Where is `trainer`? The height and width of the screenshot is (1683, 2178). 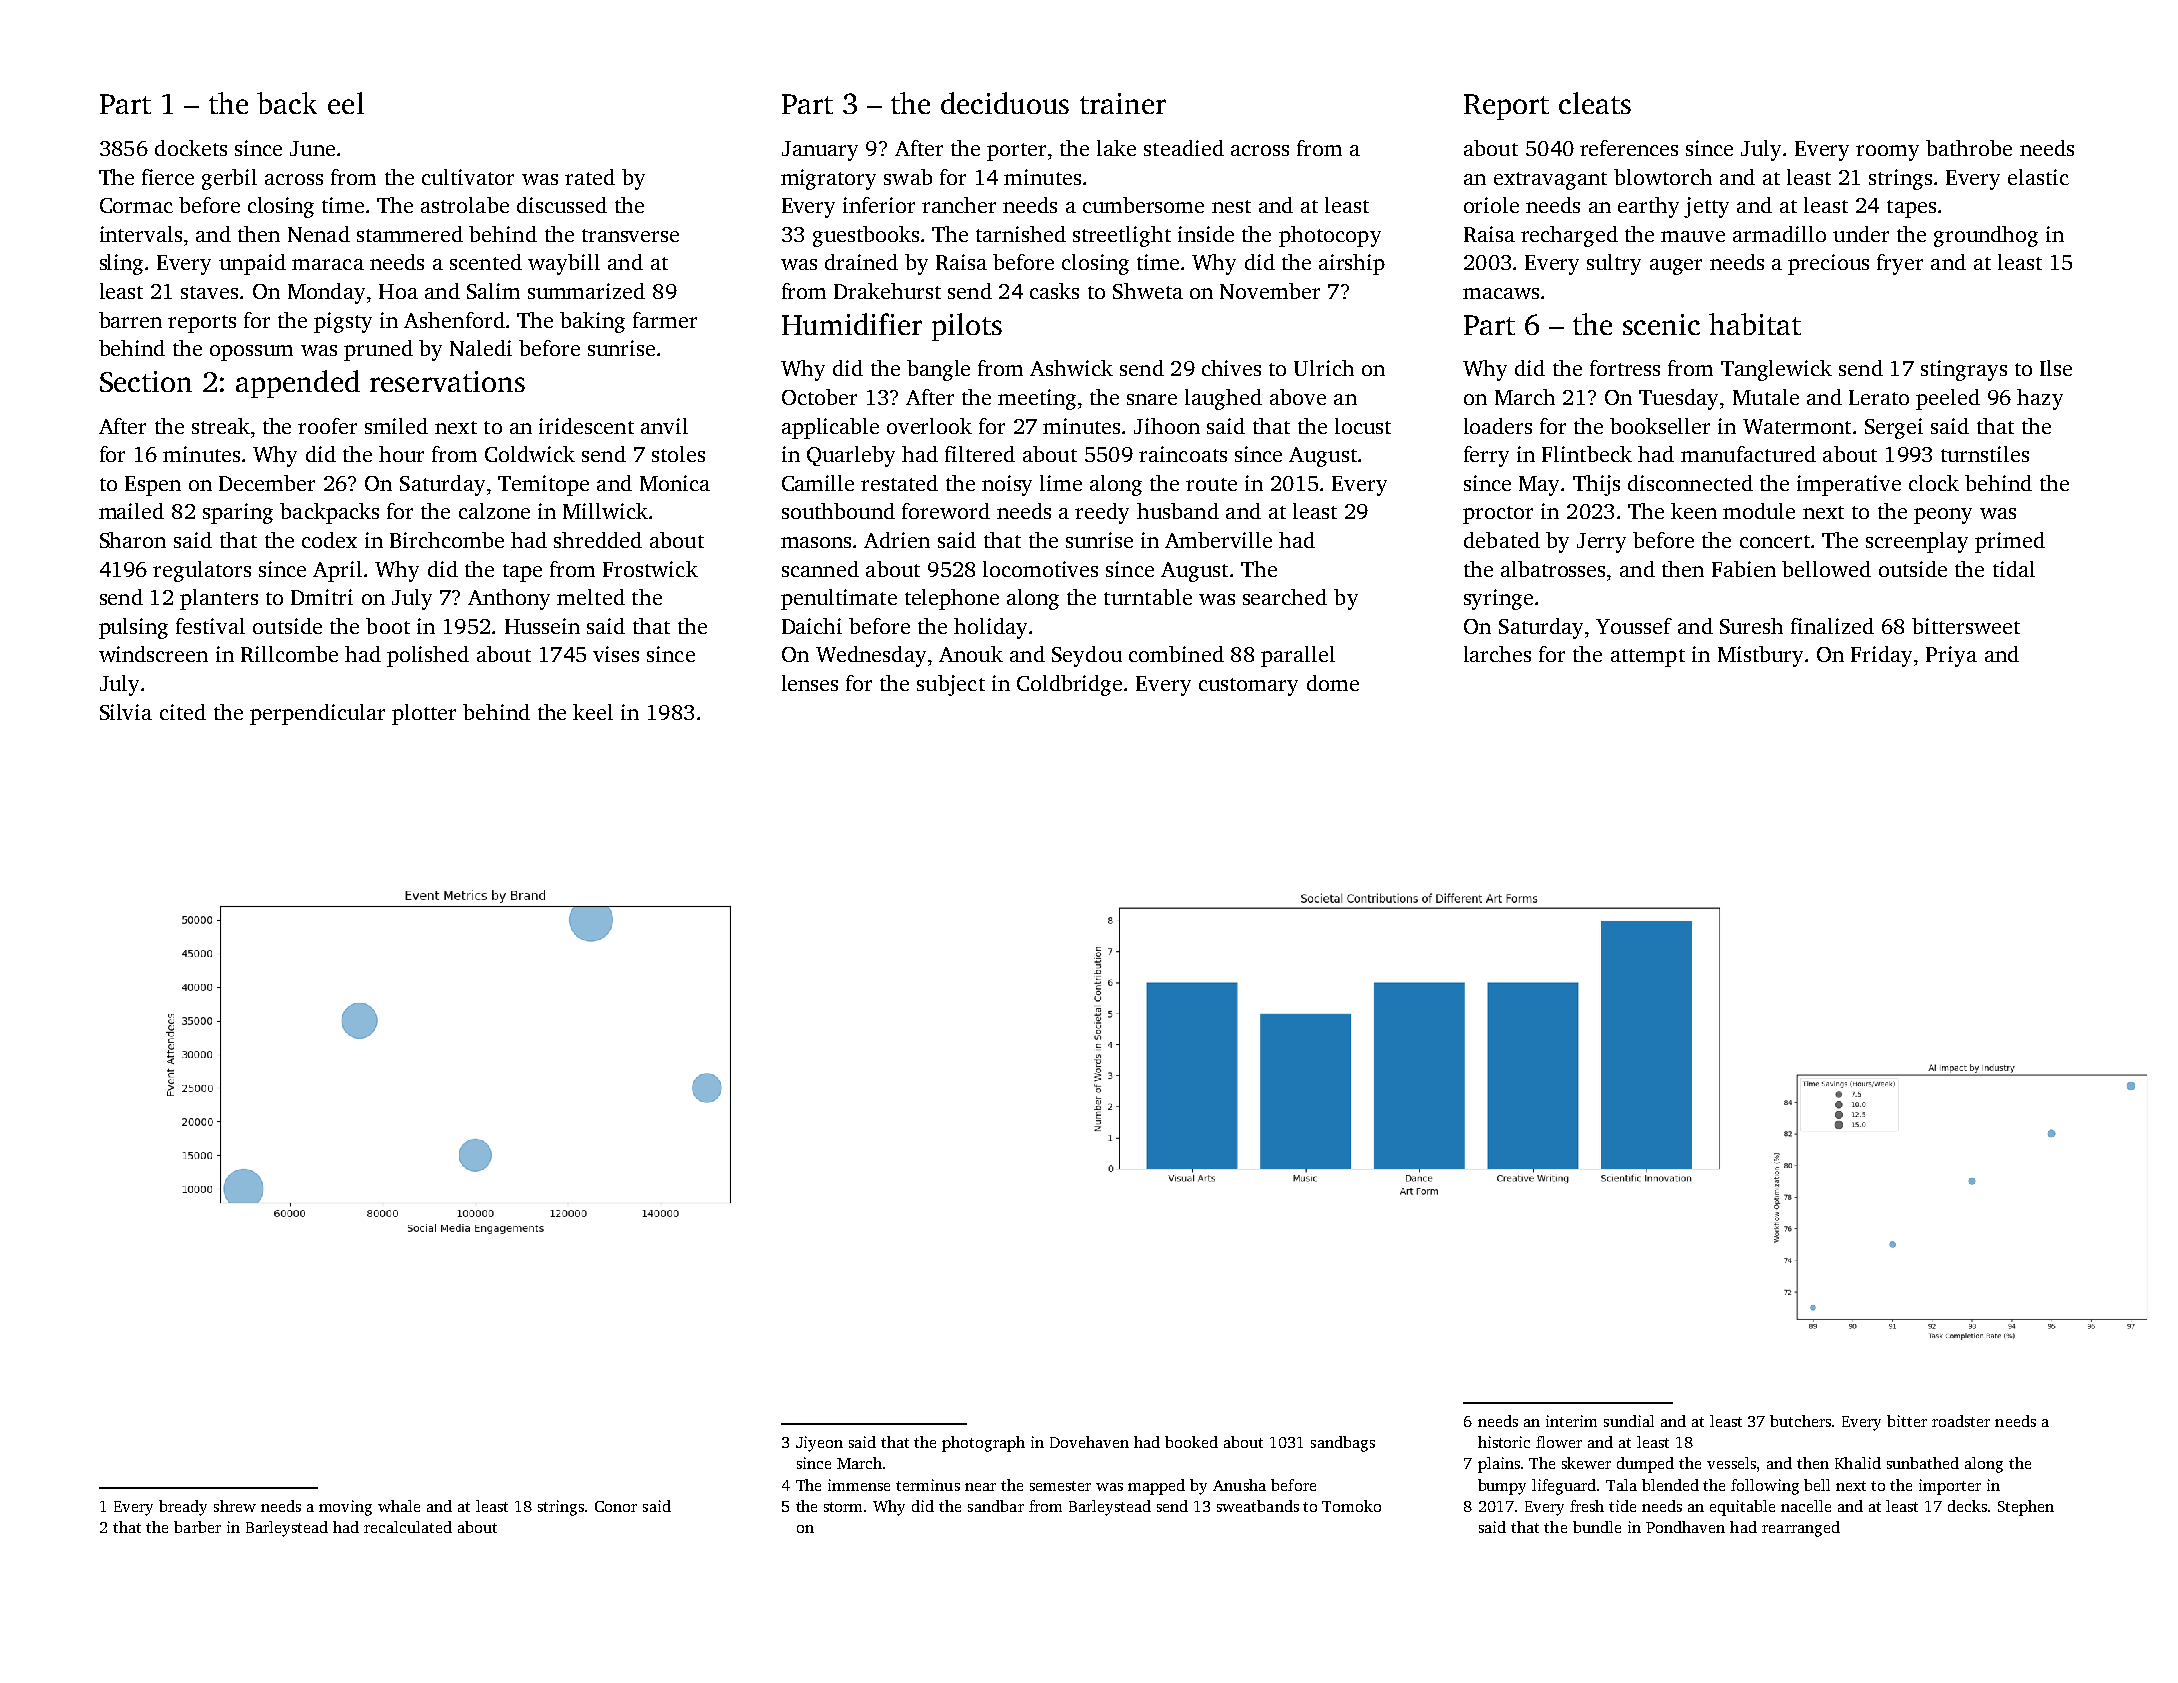
trainer is located at coordinates (1123, 103).
